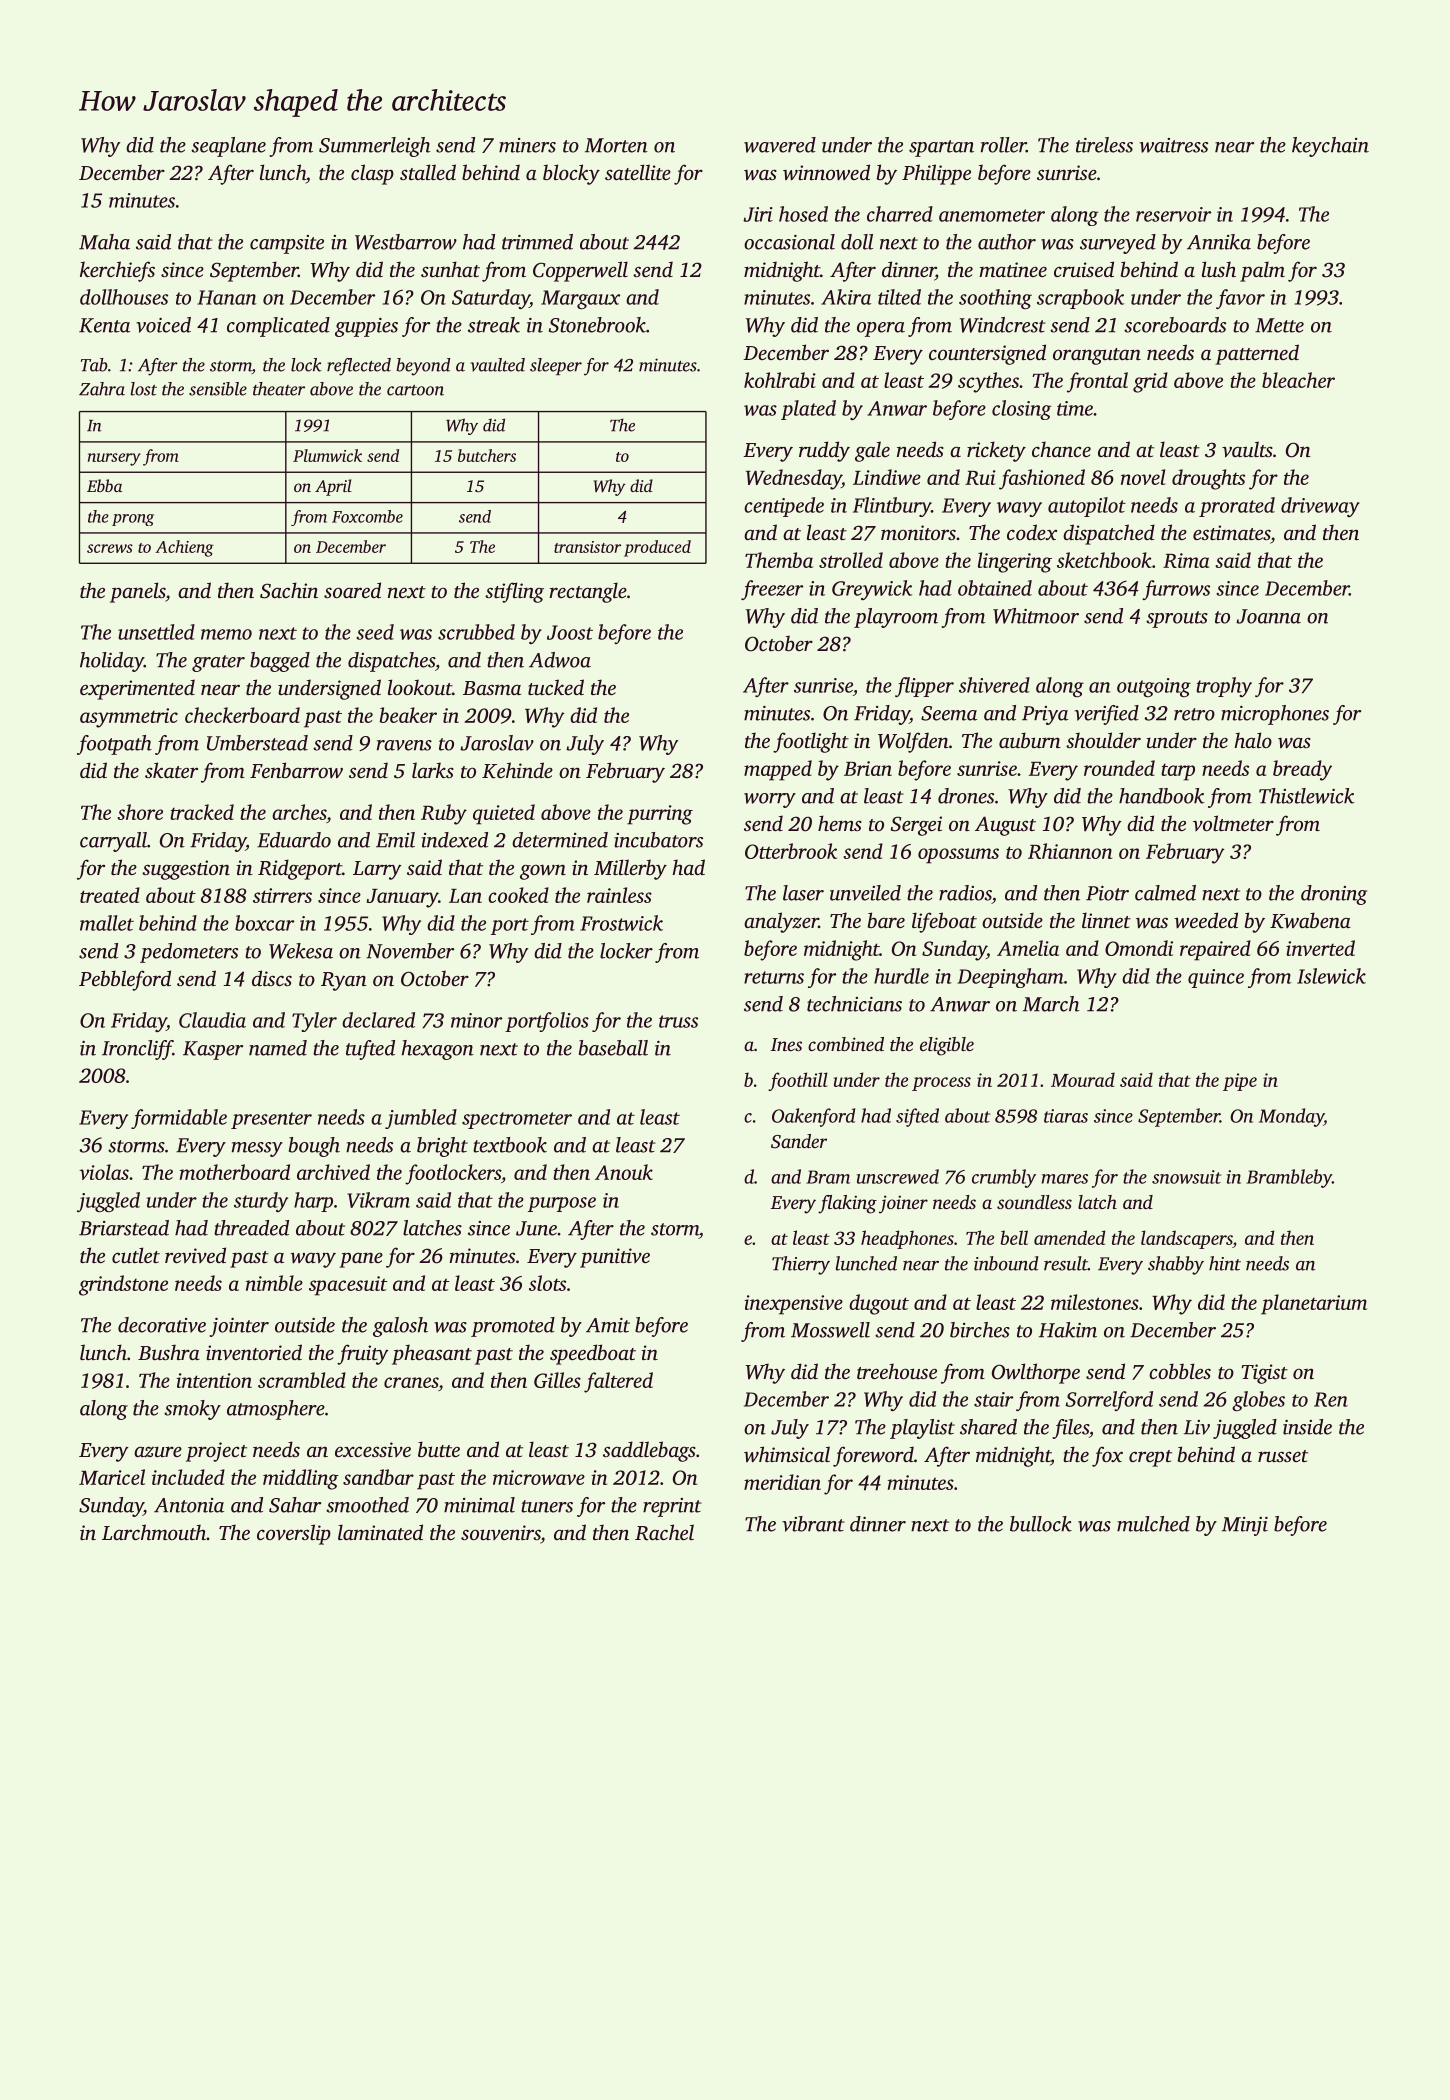 The width and height of the page is (1450, 2100). I want to click on opossums, so click(958, 856).
